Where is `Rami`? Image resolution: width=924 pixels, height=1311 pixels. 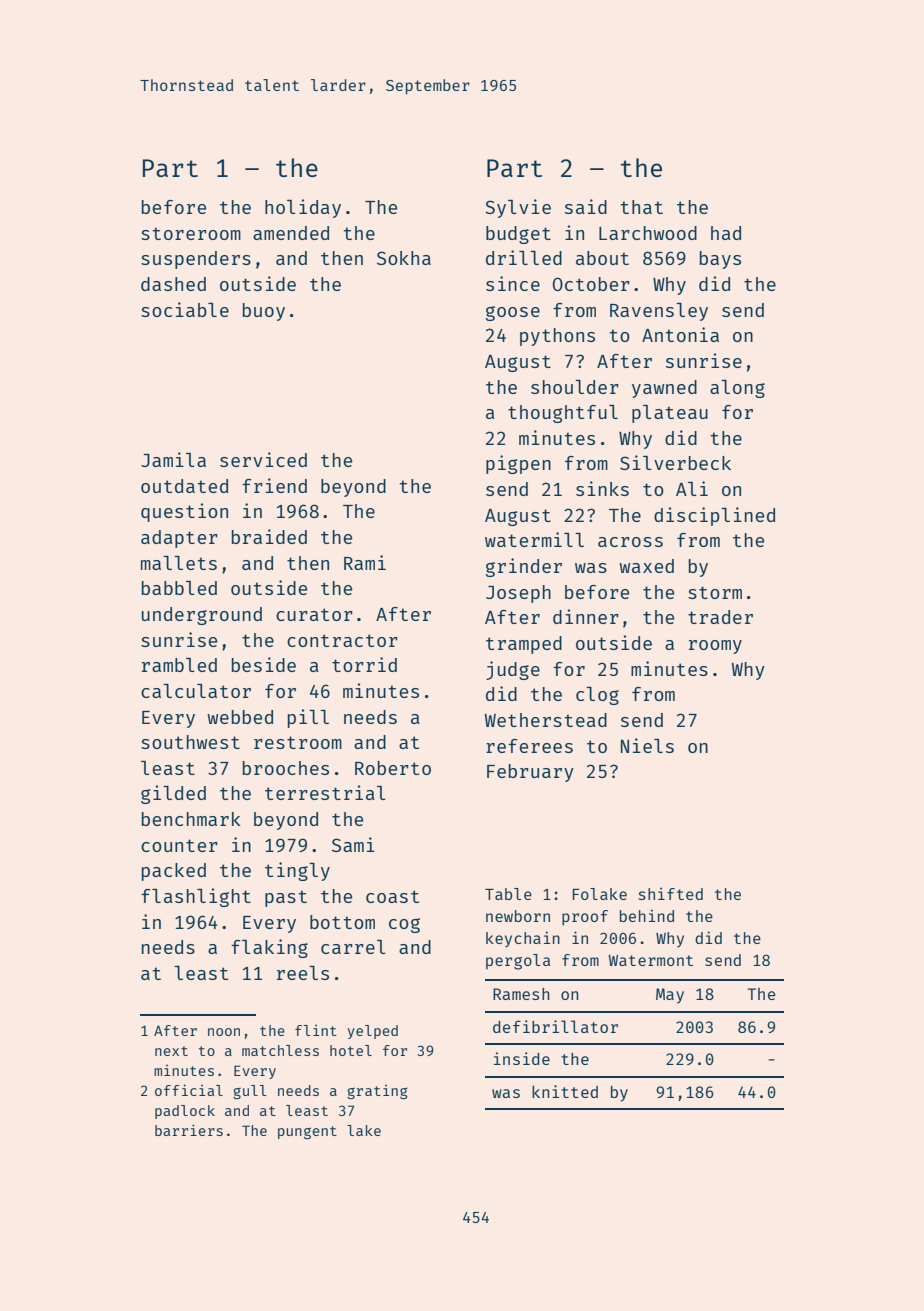 Rami is located at coordinates (365, 562).
